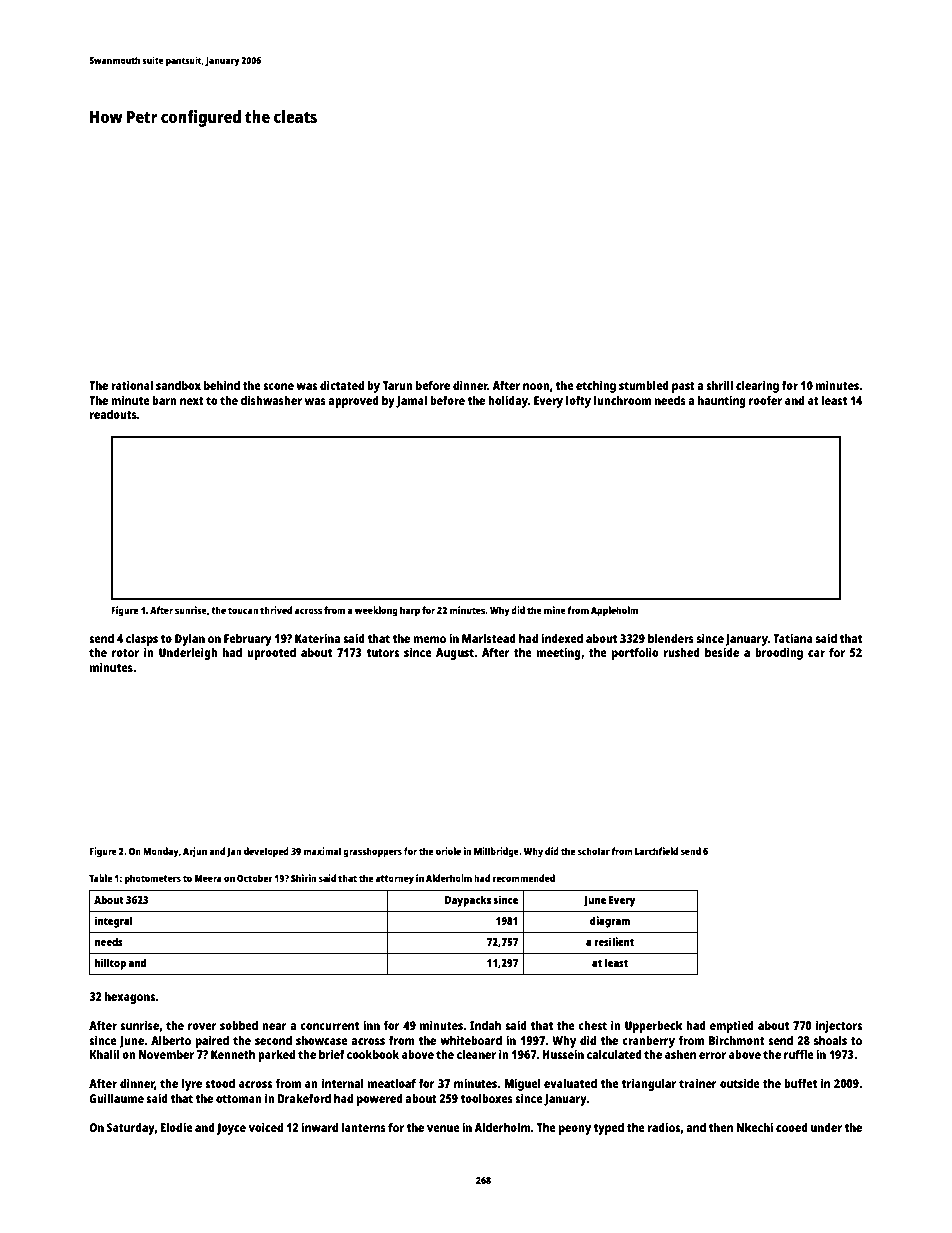 The image size is (952, 1233). What do you see at coordinates (398, 385) in the screenshot?
I see `Tarun` at bounding box center [398, 385].
